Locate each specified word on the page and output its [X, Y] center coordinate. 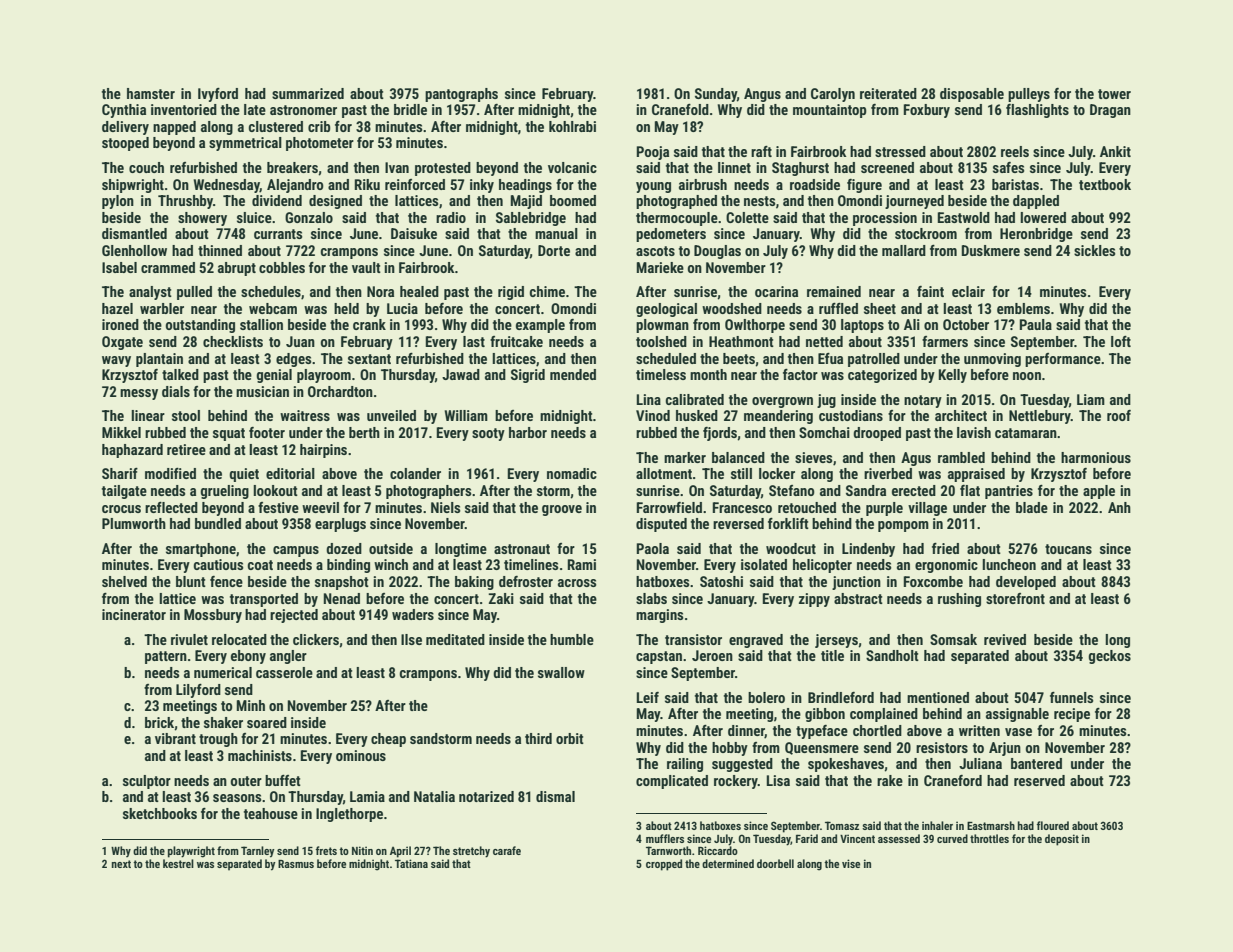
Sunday [716, 95]
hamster [151, 93]
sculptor [147, 782]
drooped [877, 434]
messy [139, 394]
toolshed [661, 341]
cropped [664, 865]
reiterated [888, 93]
